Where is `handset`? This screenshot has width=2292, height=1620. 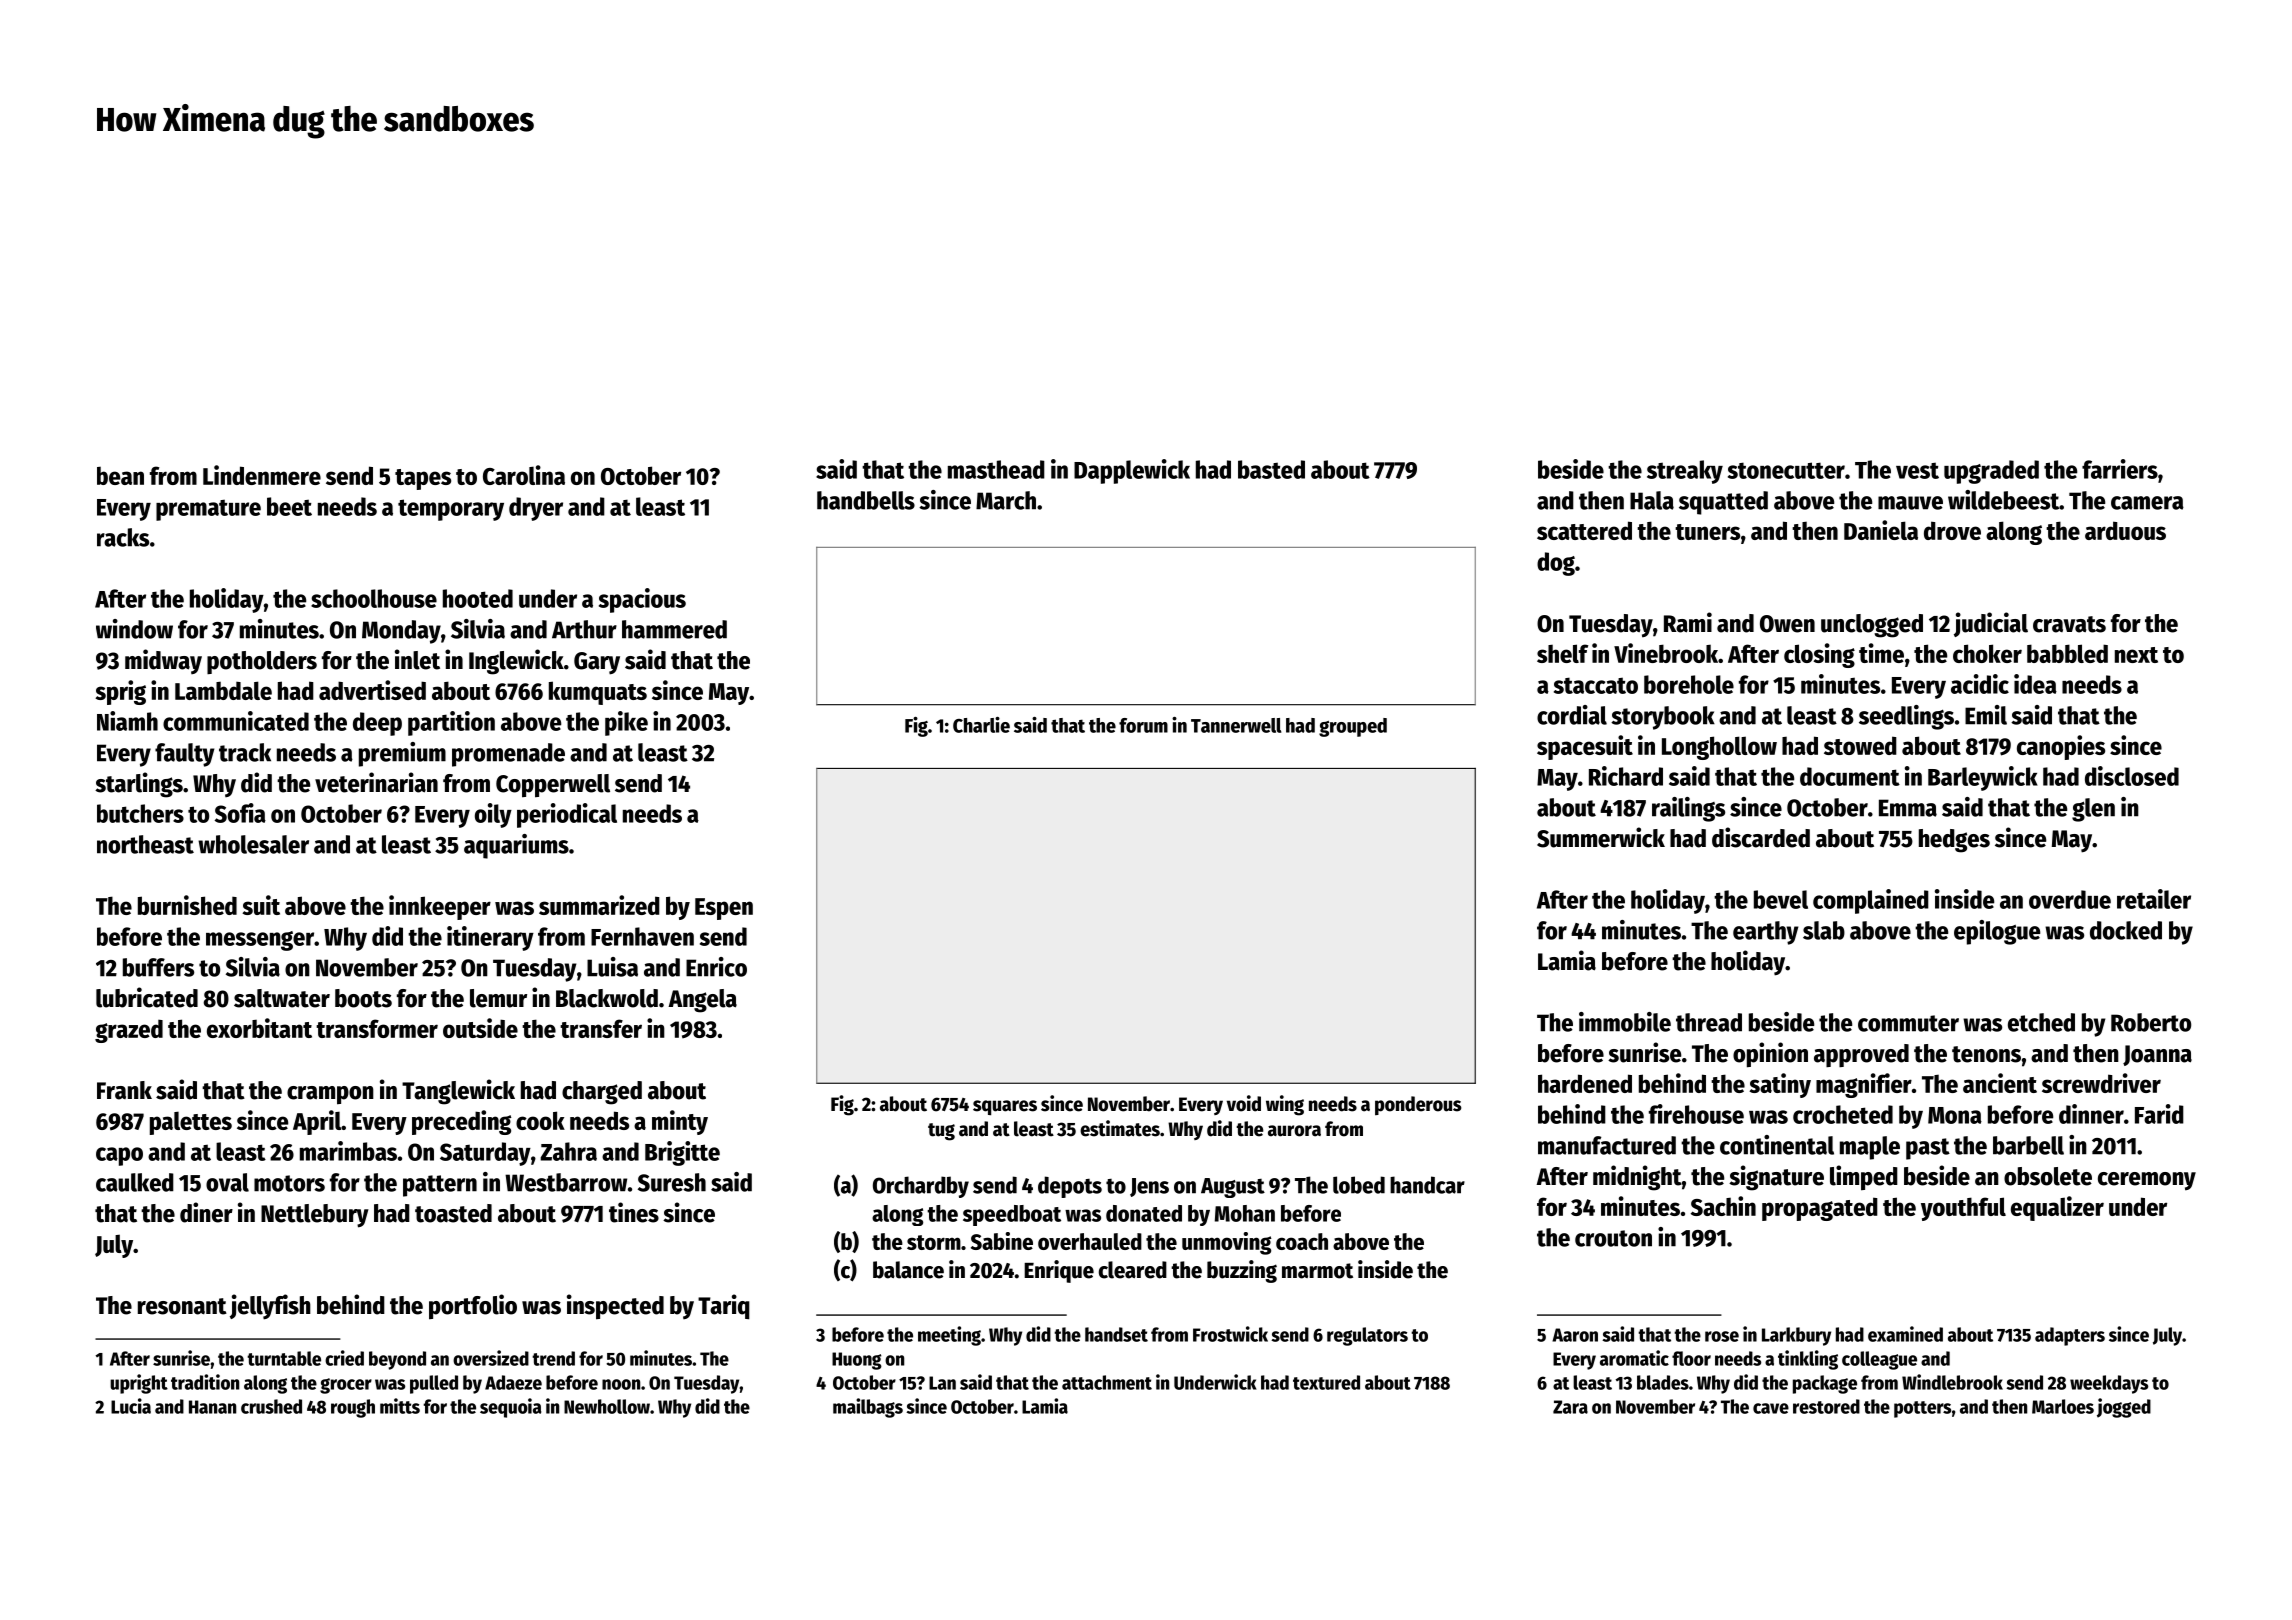
handset is located at coordinates (1116, 1334).
